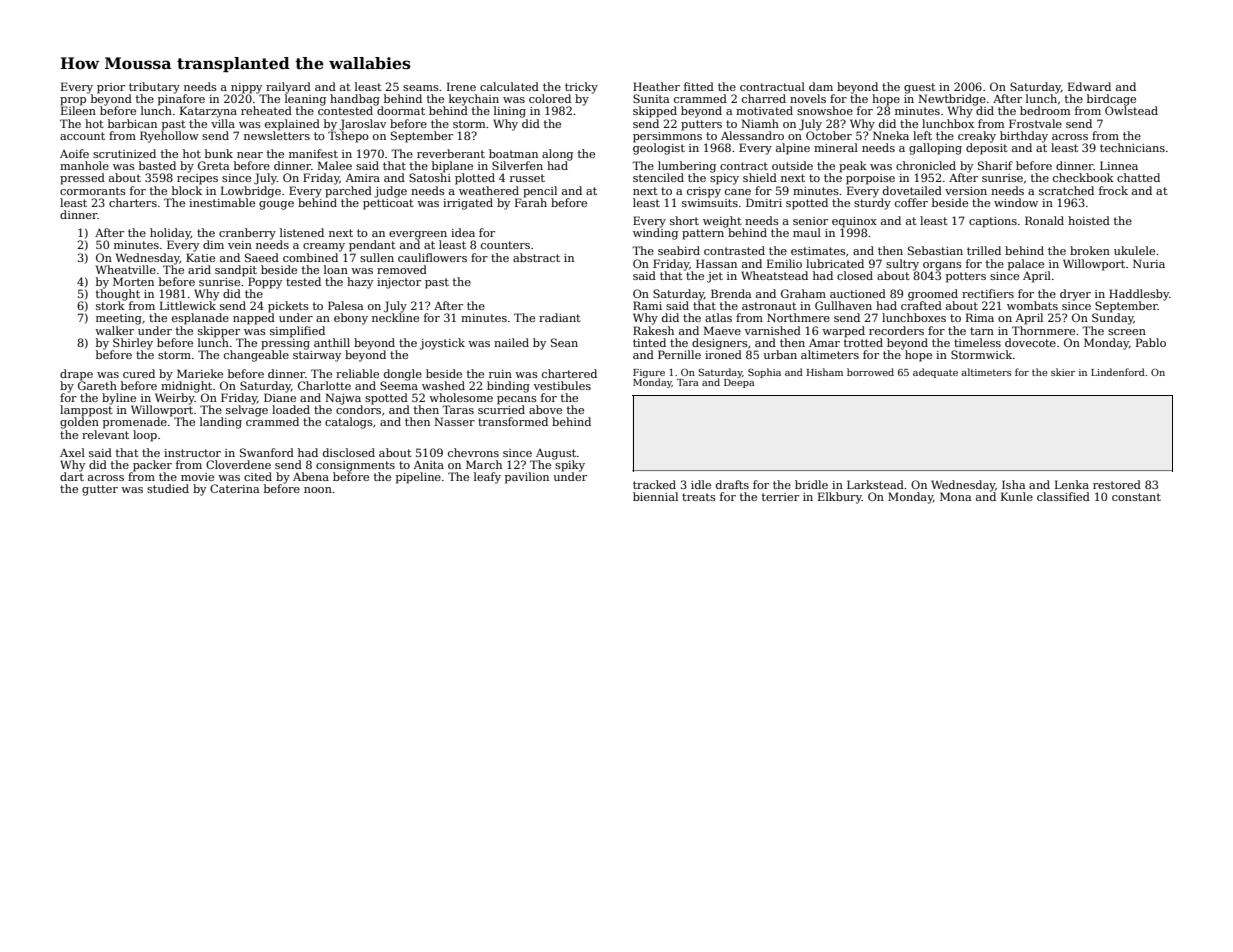 Image resolution: width=1233 pixels, height=952 pixels. What do you see at coordinates (655, 234) in the image?
I see `winding` at bounding box center [655, 234].
